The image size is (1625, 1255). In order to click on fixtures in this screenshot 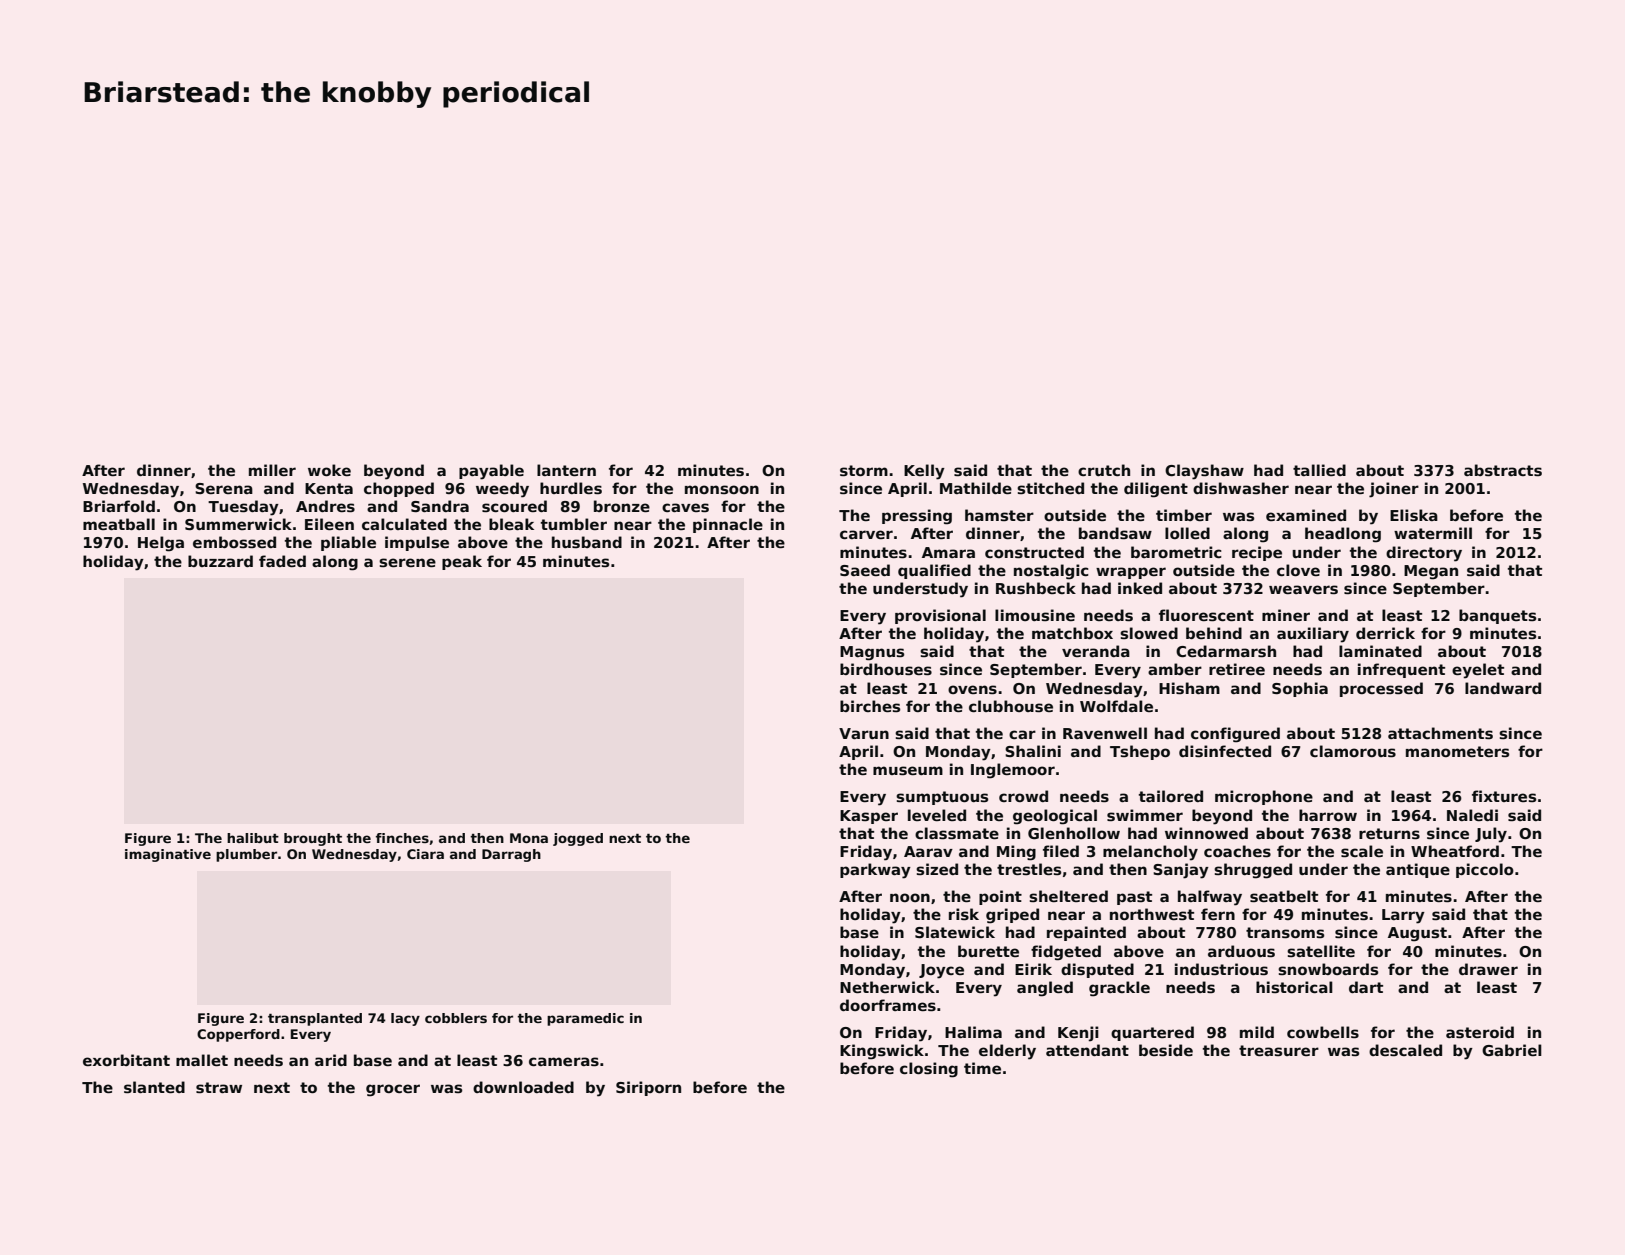, I will do `click(1504, 796)`.
